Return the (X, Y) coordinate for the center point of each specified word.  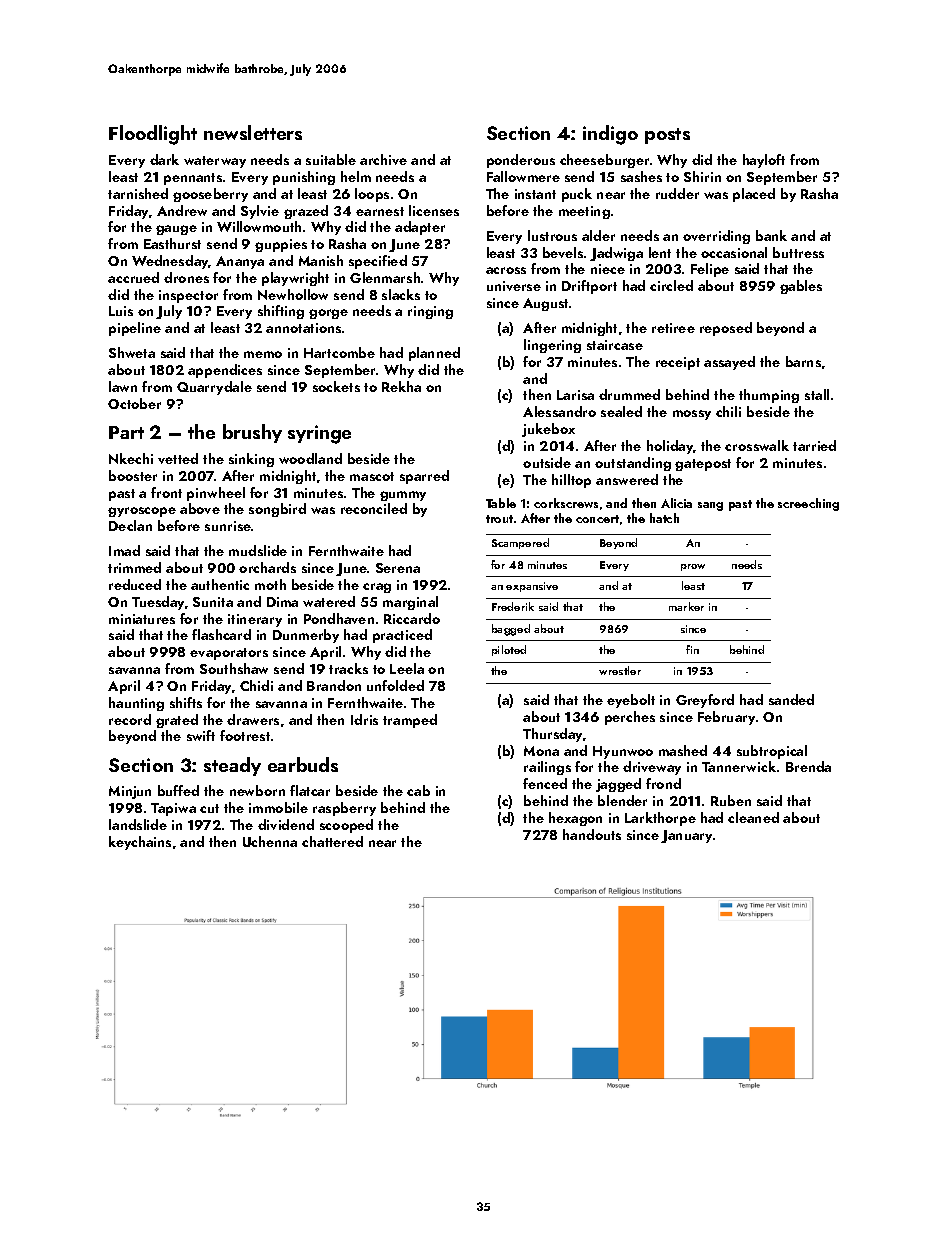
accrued (133, 277)
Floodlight (153, 135)
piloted (509, 650)
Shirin (702, 176)
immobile (278, 807)
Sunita (213, 602)
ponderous (521, 161)
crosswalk (757, 445)
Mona (541, 751)
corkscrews (566, 503)
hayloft (764, 161)
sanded (791, 699)
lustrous (552, 235)
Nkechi (131, 458)
